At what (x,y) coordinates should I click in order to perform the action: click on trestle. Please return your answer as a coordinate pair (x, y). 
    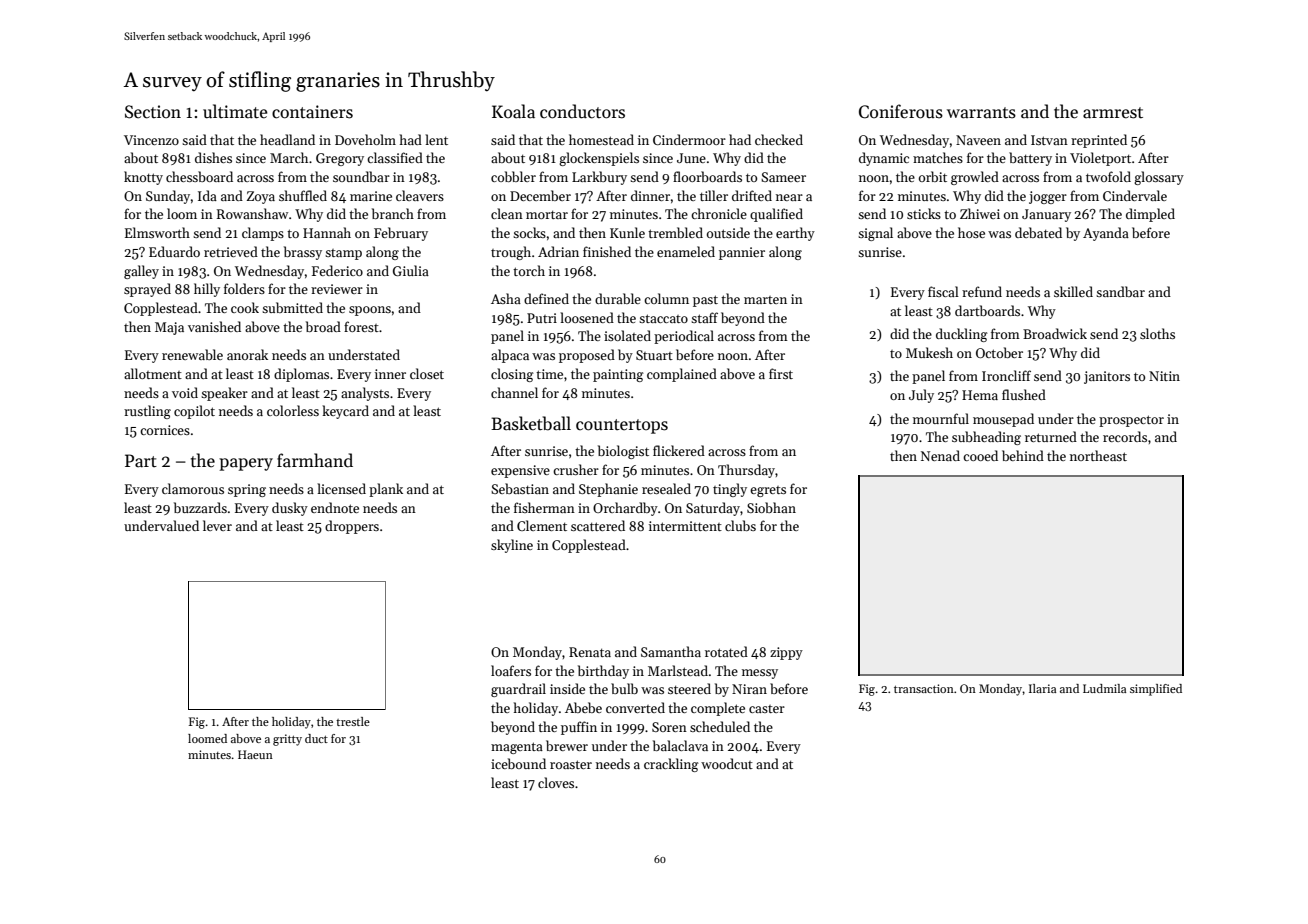
    Looking at the image, I should click on (353, 721).
